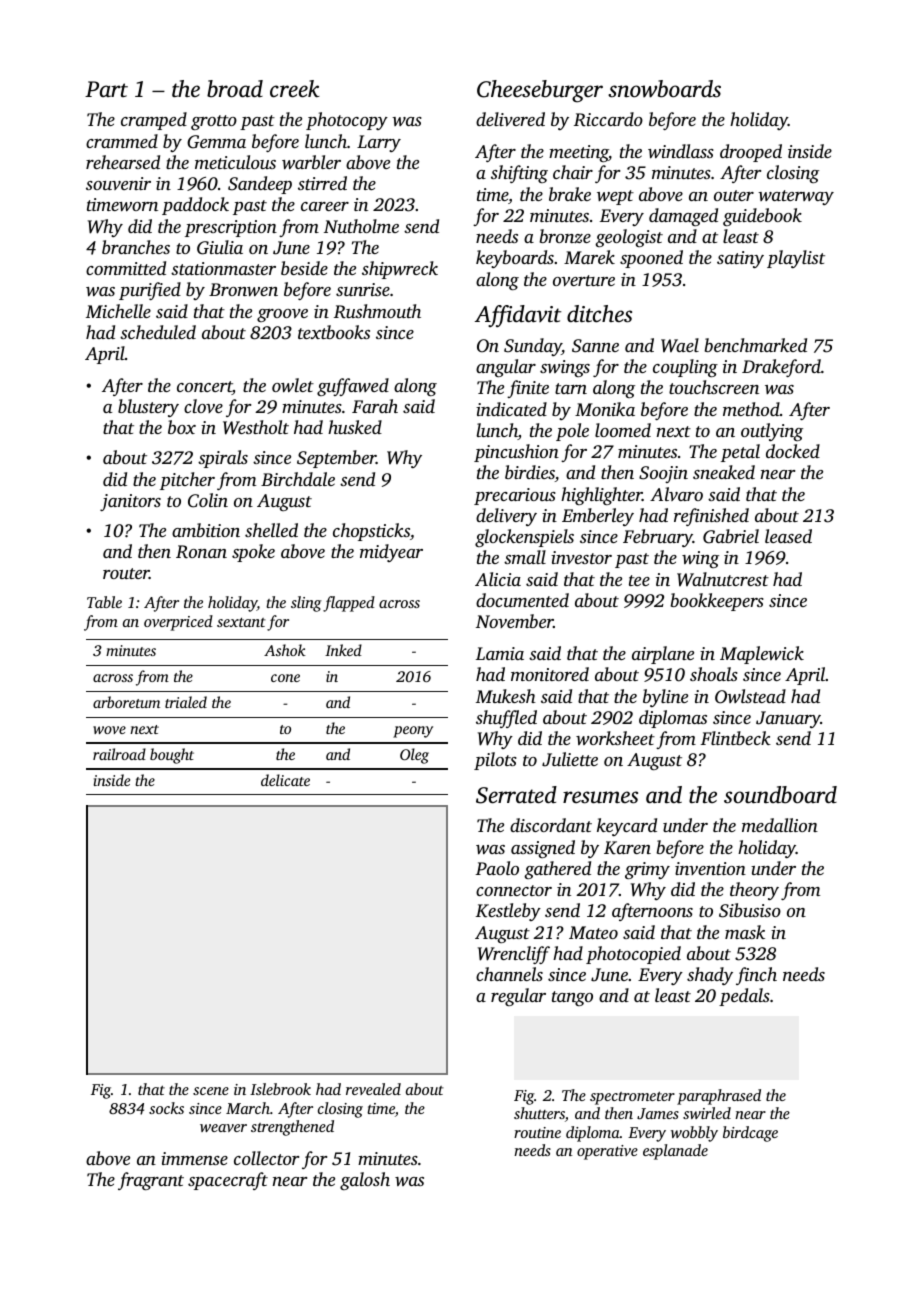 This screenshot has height=1308, width=924. What do you see at coordinates (109, 730) in the screenshot?
I see `wove` at bounding box center [109, 730].
